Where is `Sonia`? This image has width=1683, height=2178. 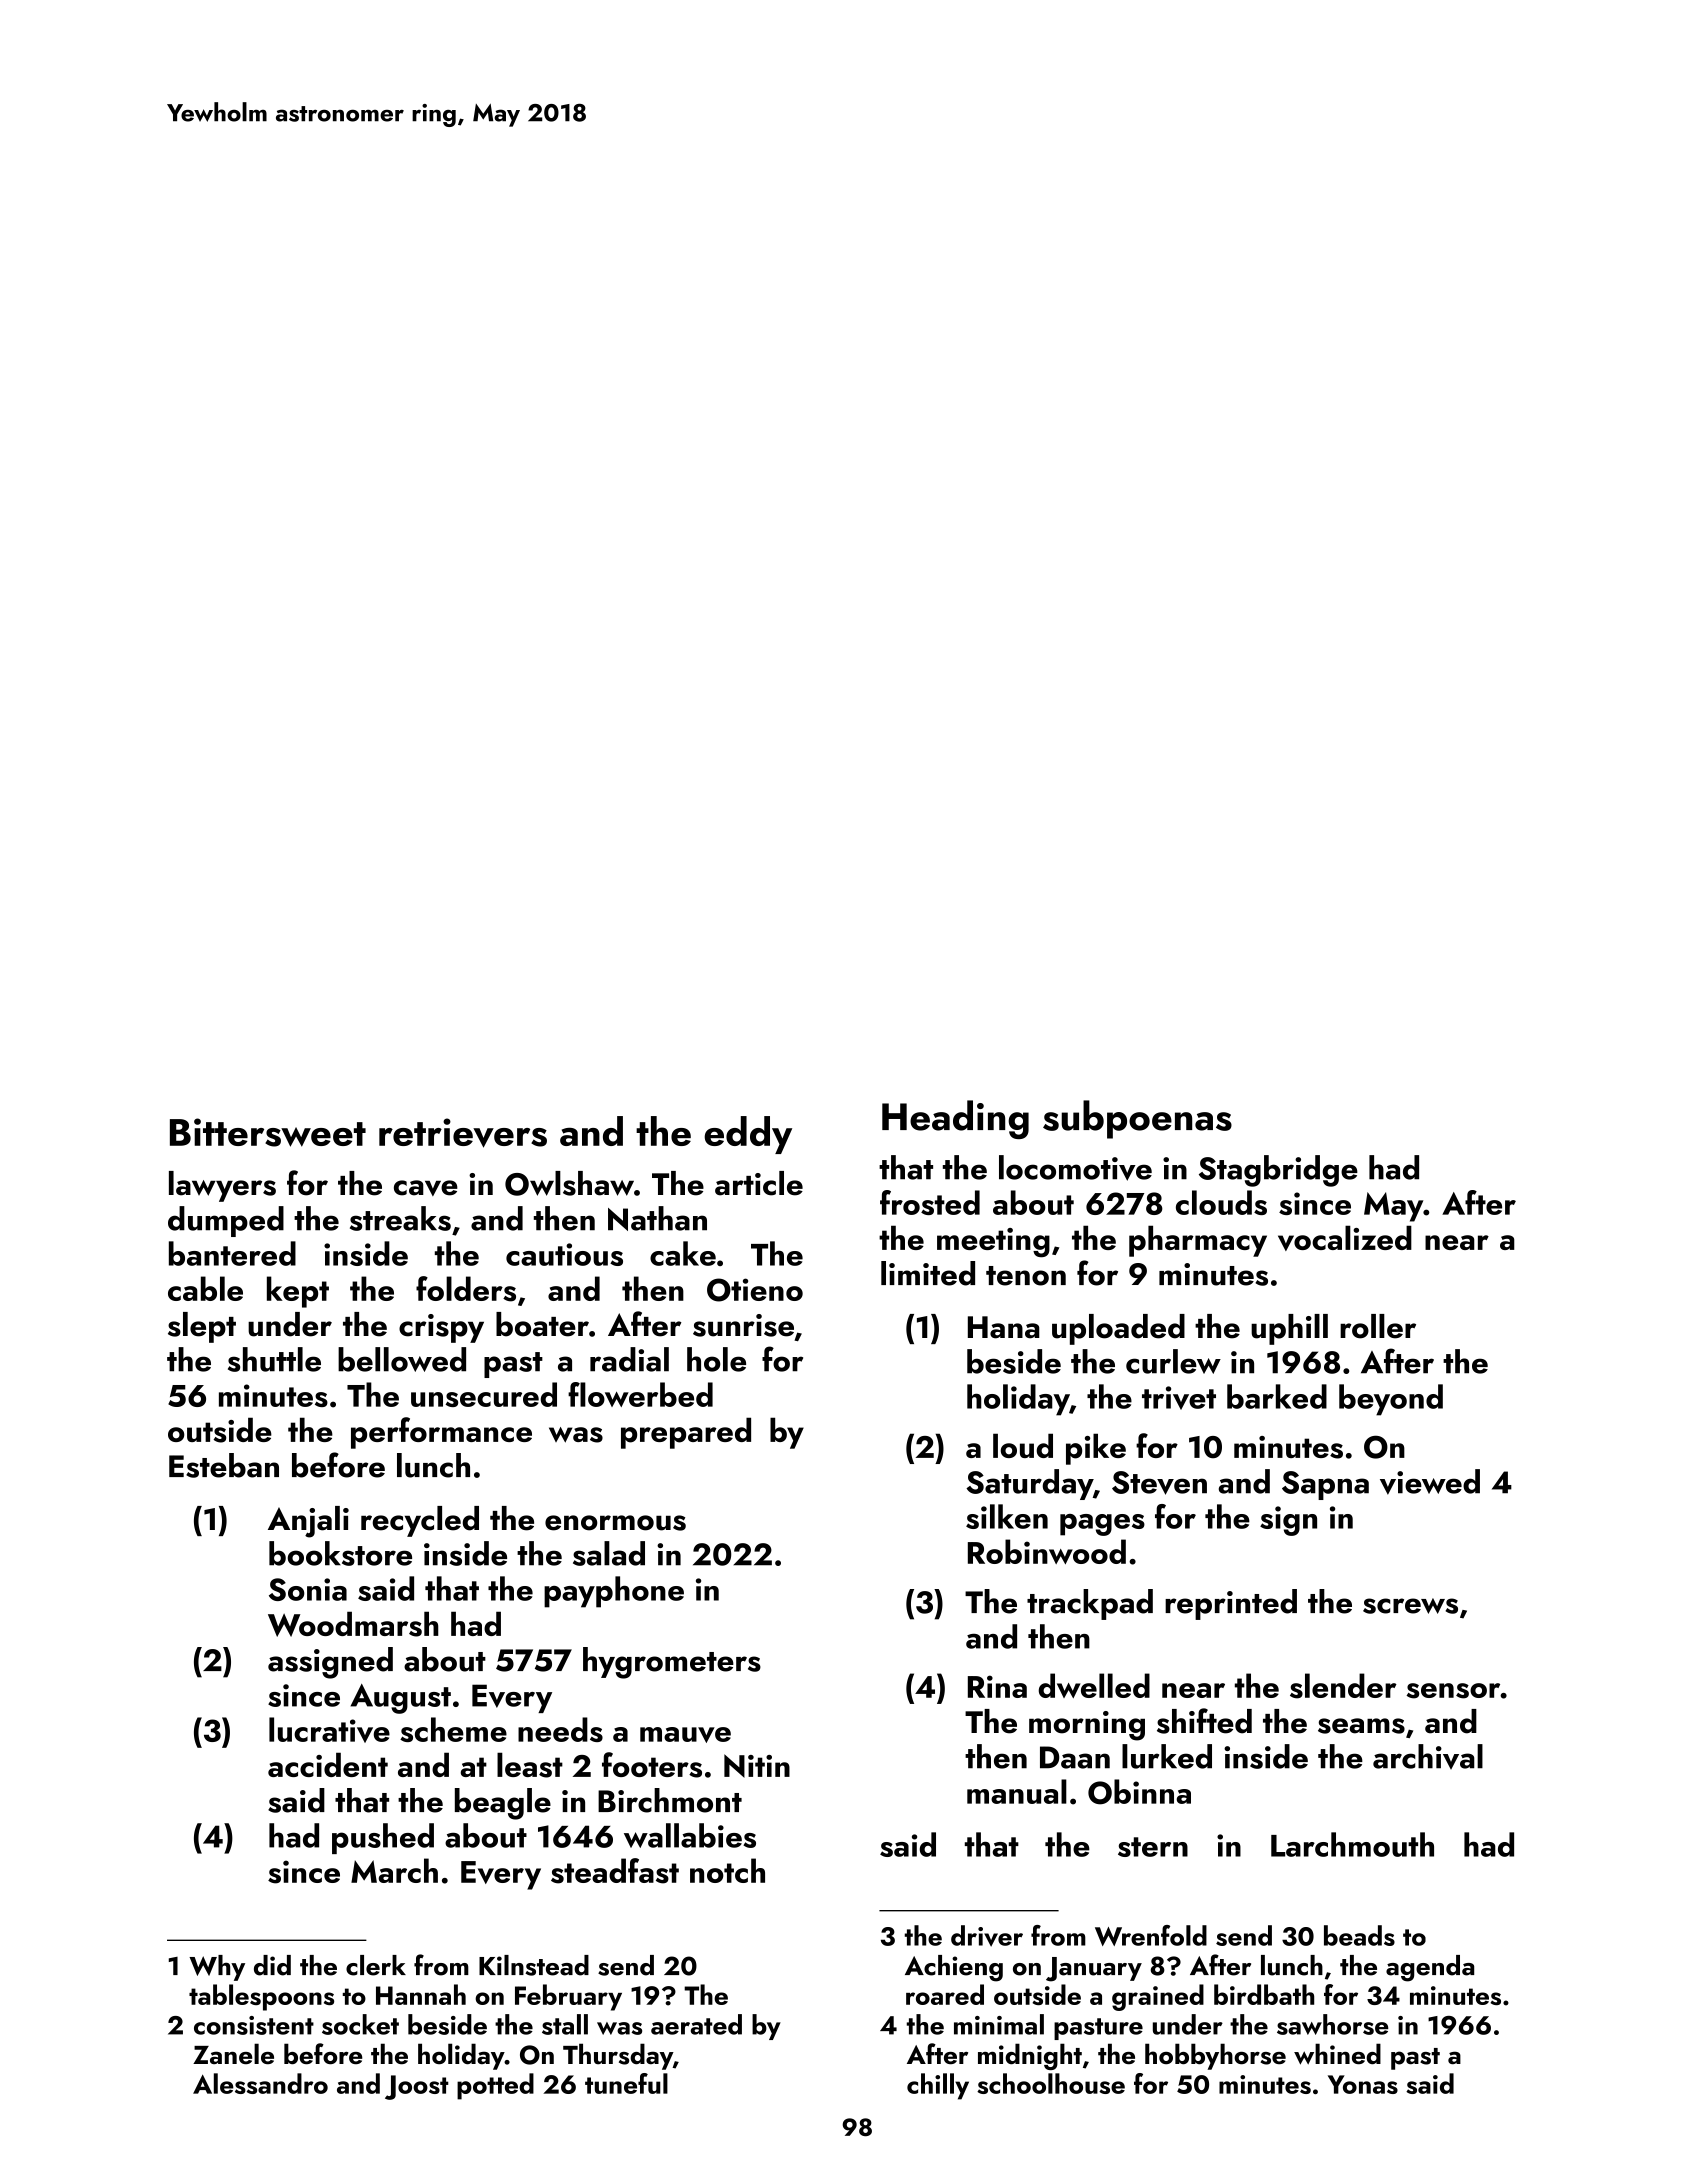 Sonia is located at coordinates (308, 1589).
